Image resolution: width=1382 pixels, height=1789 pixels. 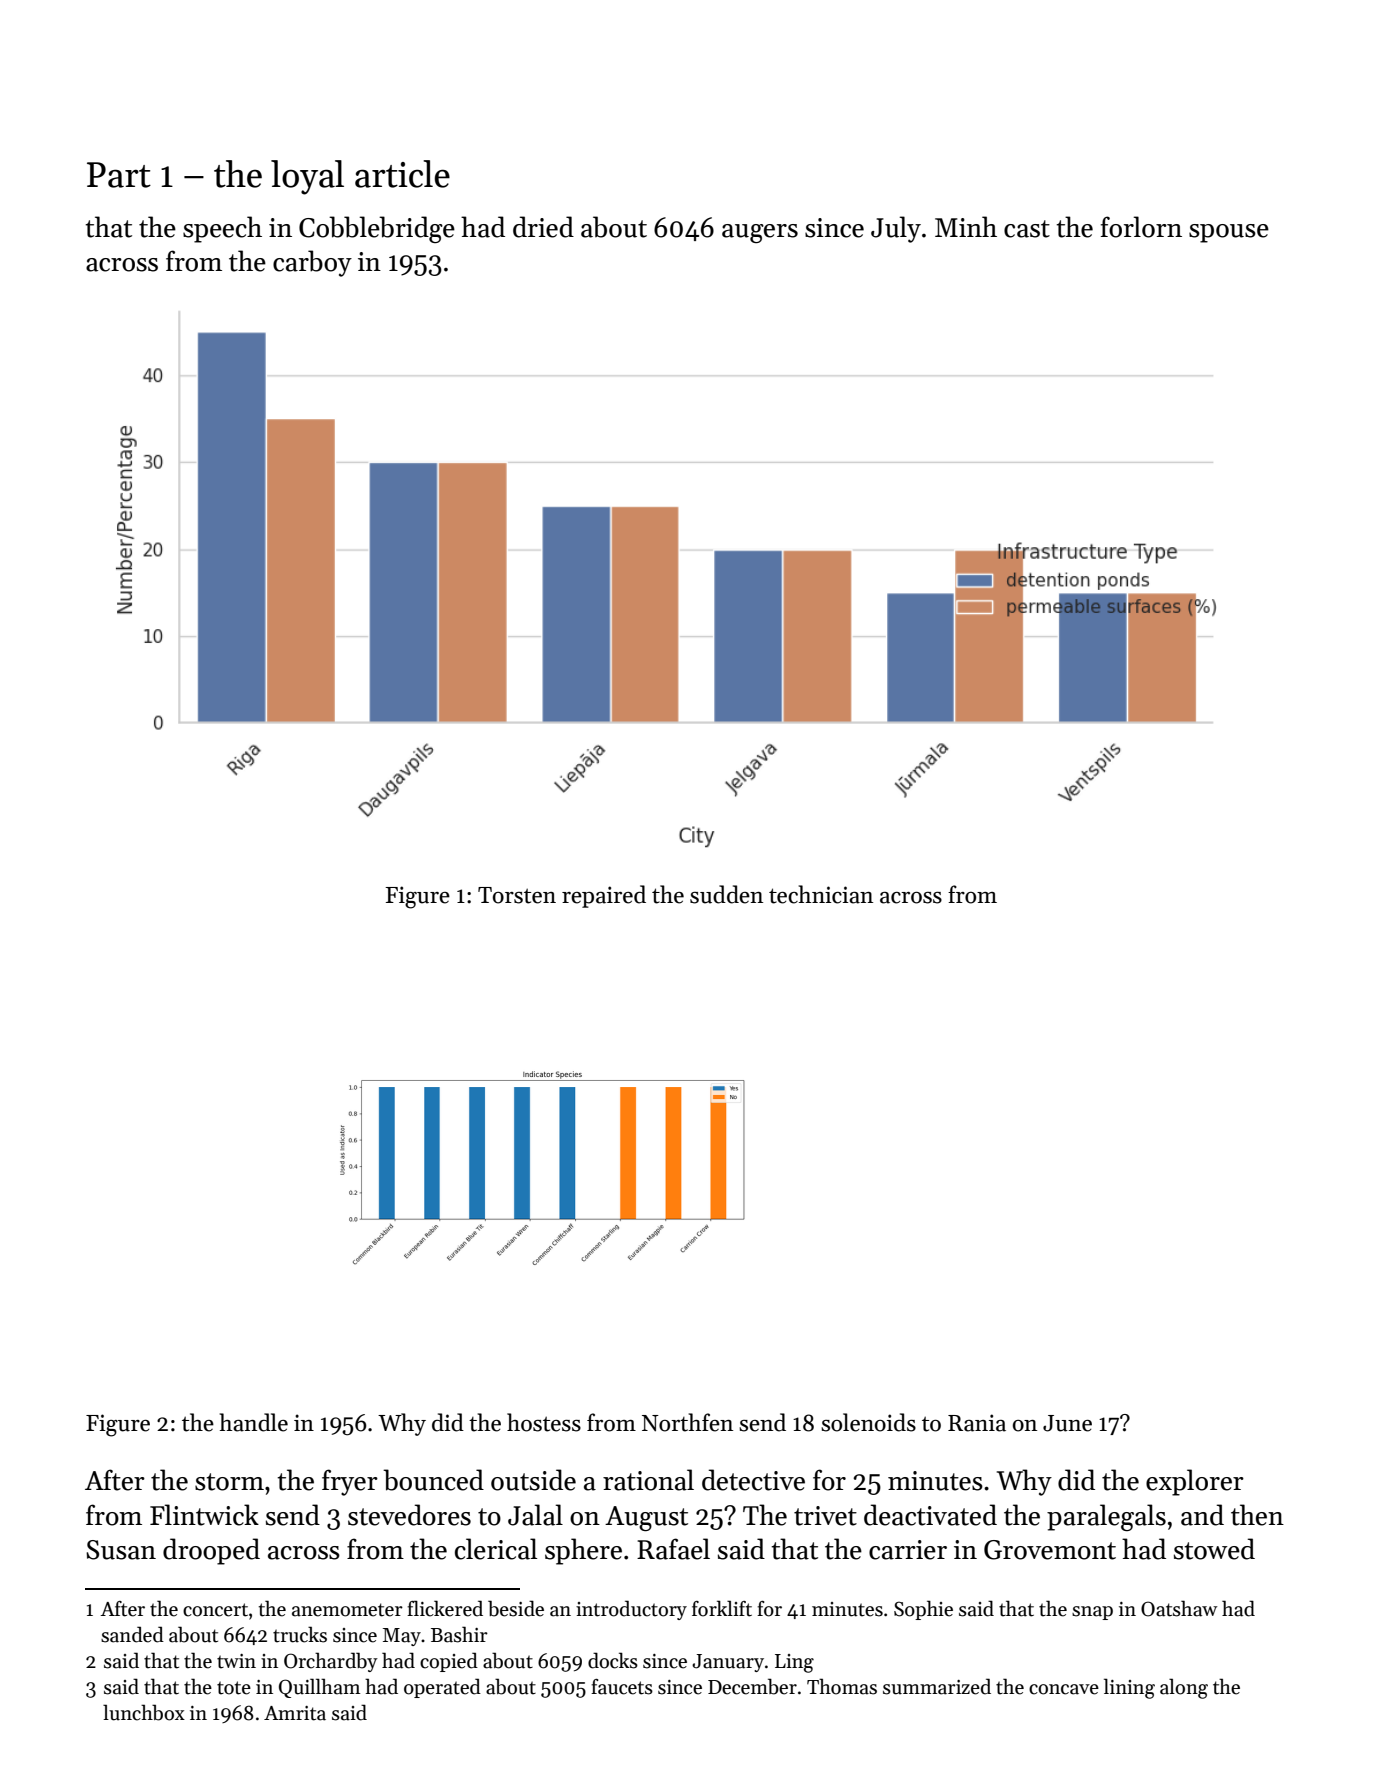 What do you see at coordinates (1195, 1482) in the screenshot?
I see `explorer` at bounding box center [1195, 1482].
